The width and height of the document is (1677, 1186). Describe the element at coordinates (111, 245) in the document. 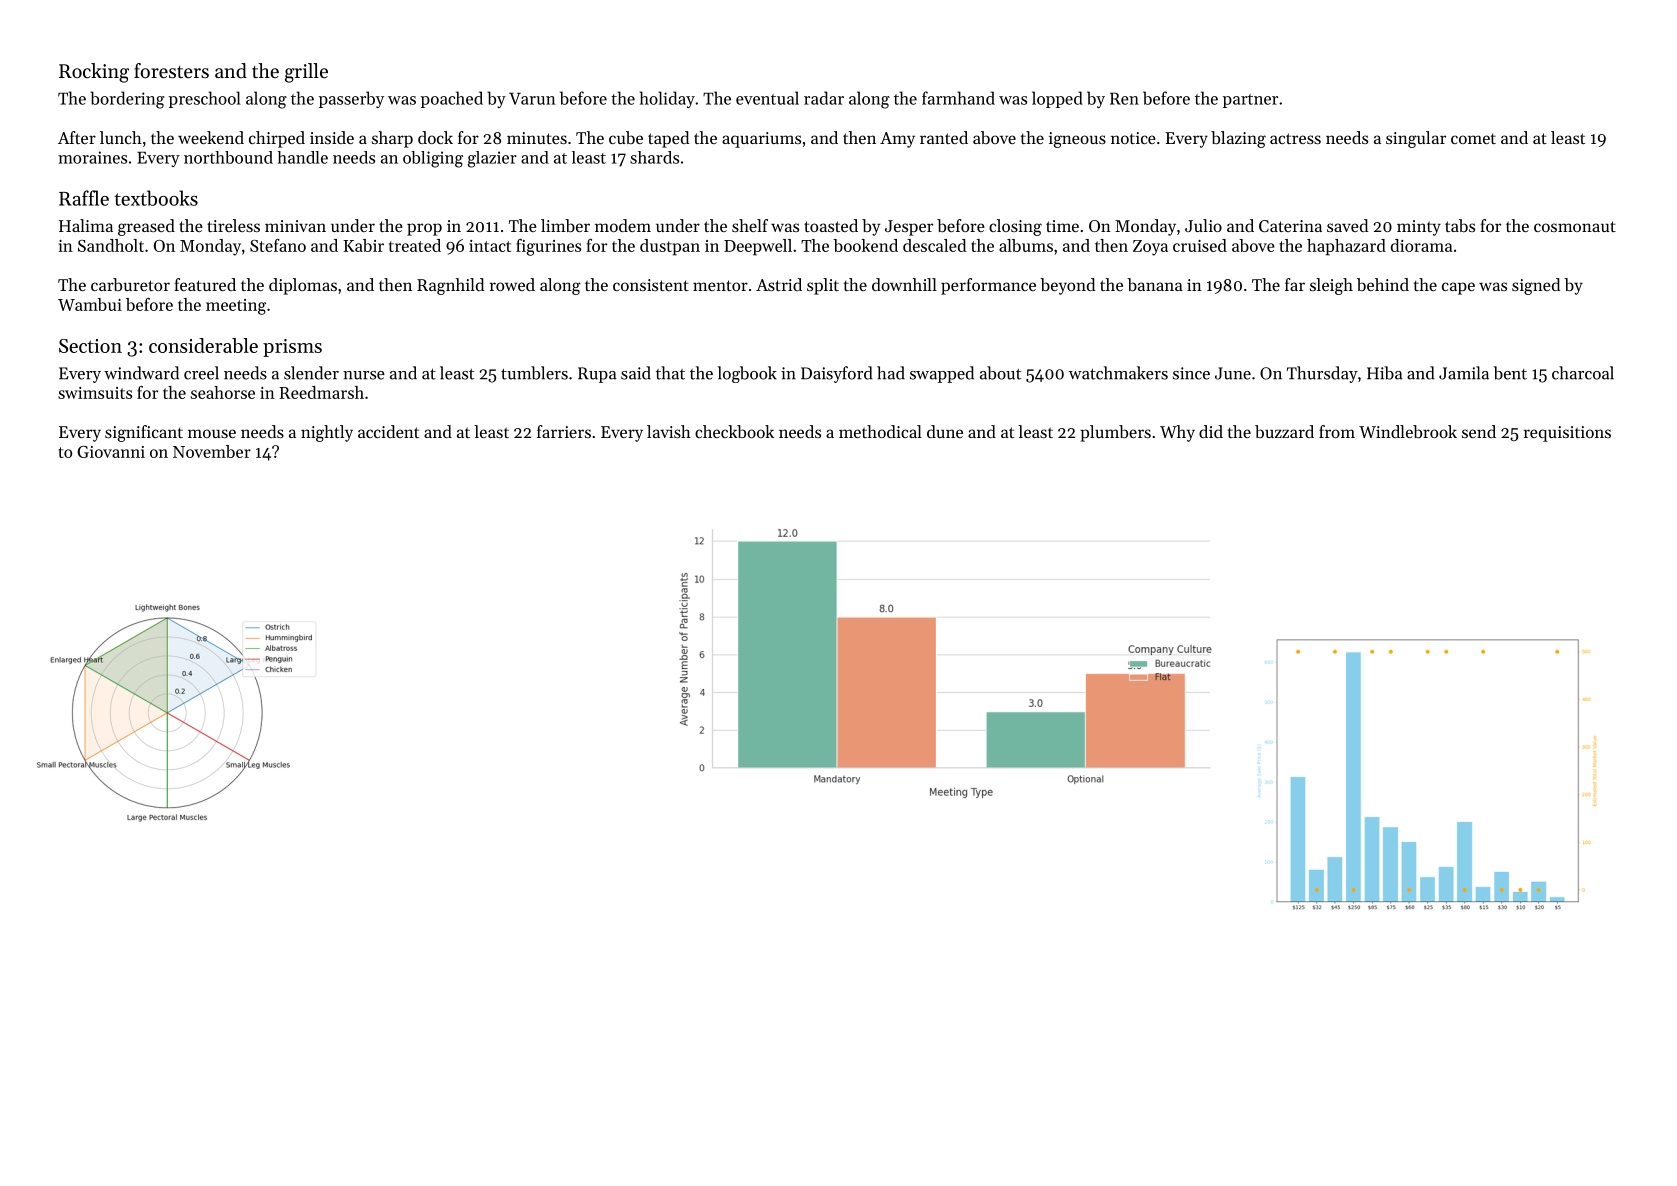

I see `Sandholt` at that location.
